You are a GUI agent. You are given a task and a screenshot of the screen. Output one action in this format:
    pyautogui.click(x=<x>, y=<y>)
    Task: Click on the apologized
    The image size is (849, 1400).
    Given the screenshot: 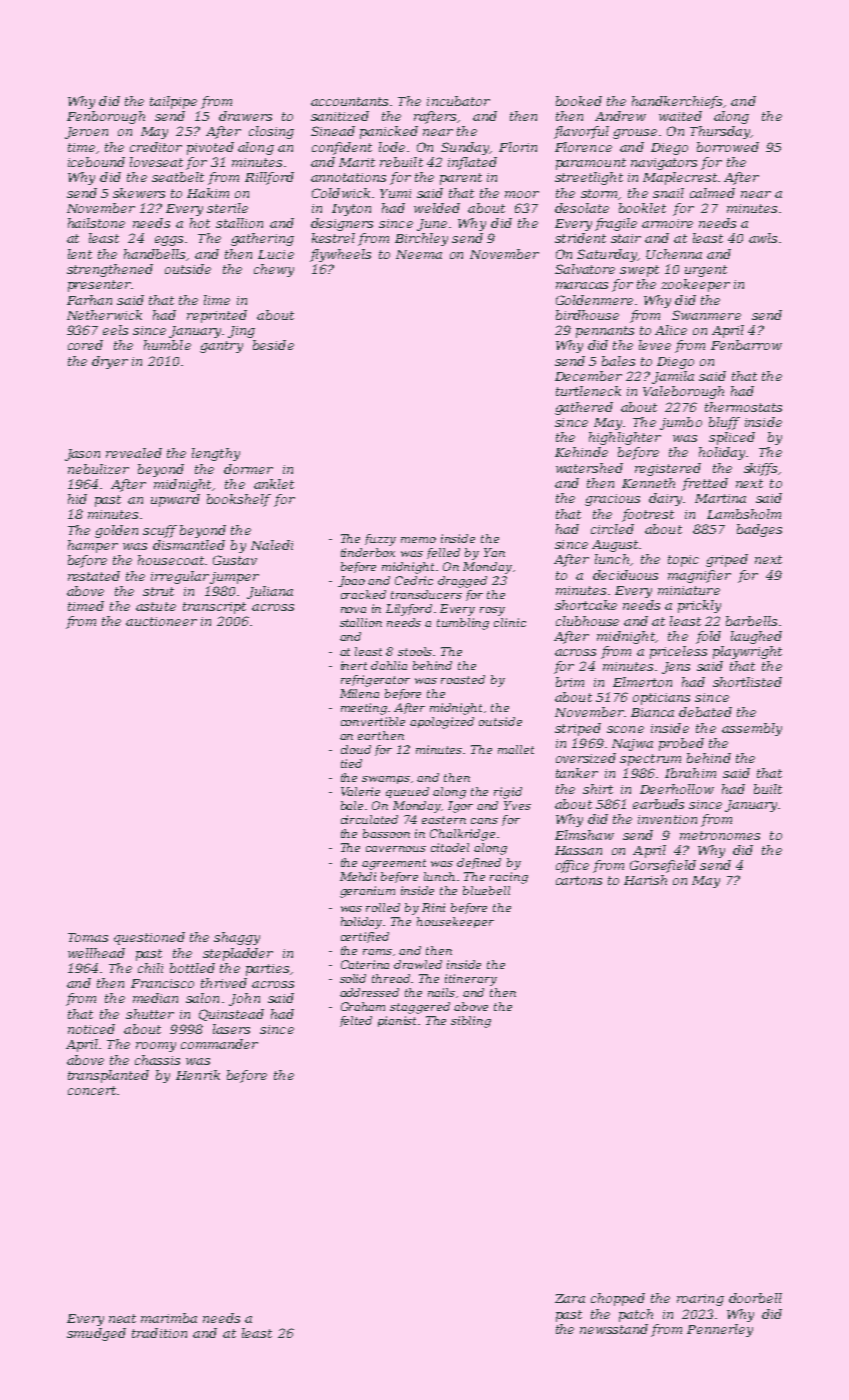 What is the action you would take?
    pyautogui.click(x=442, y=723)
